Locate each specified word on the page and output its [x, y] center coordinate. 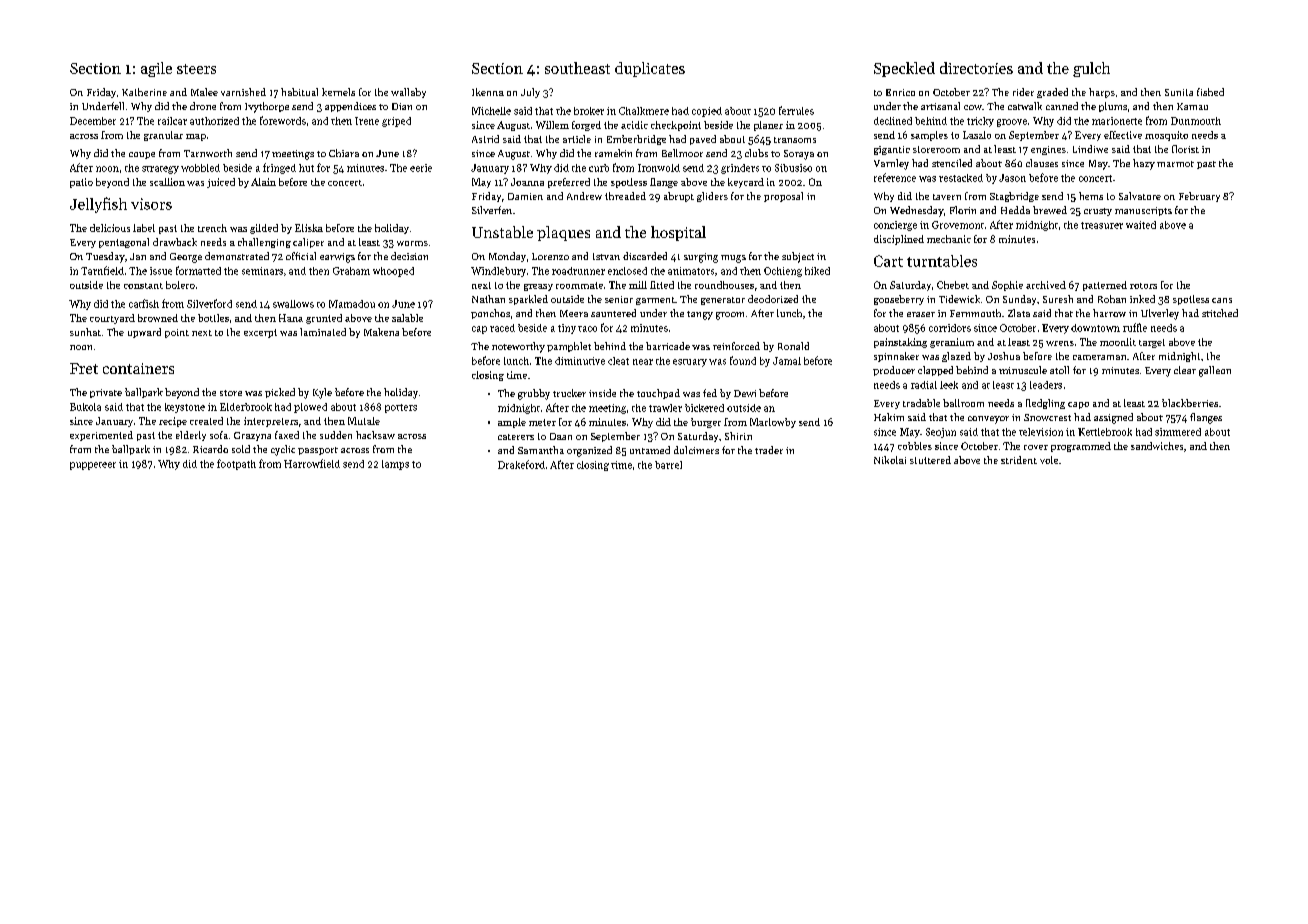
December [93, 121]
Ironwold [659, 168]
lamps [395, 465]
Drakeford [521, 464]
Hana [291, 318]
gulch [1091, 69]
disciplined [899, 240]
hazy [1144, 164]
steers [196, 69]
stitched [1220, 313]
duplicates [650, 69]
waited [1141, 225]
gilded [264, 229]
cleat [618, 361]
